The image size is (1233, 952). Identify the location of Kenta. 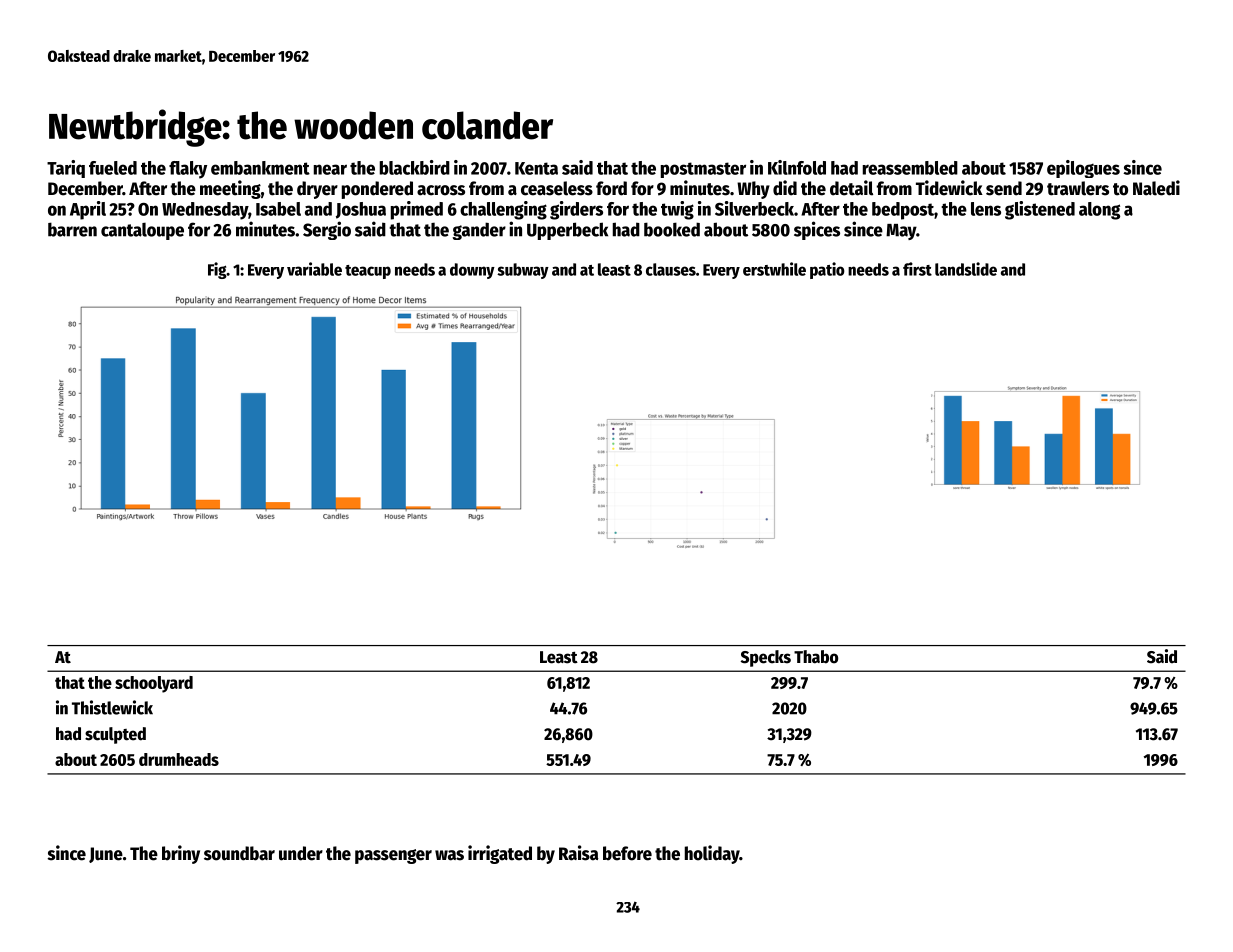
(536, 168).
